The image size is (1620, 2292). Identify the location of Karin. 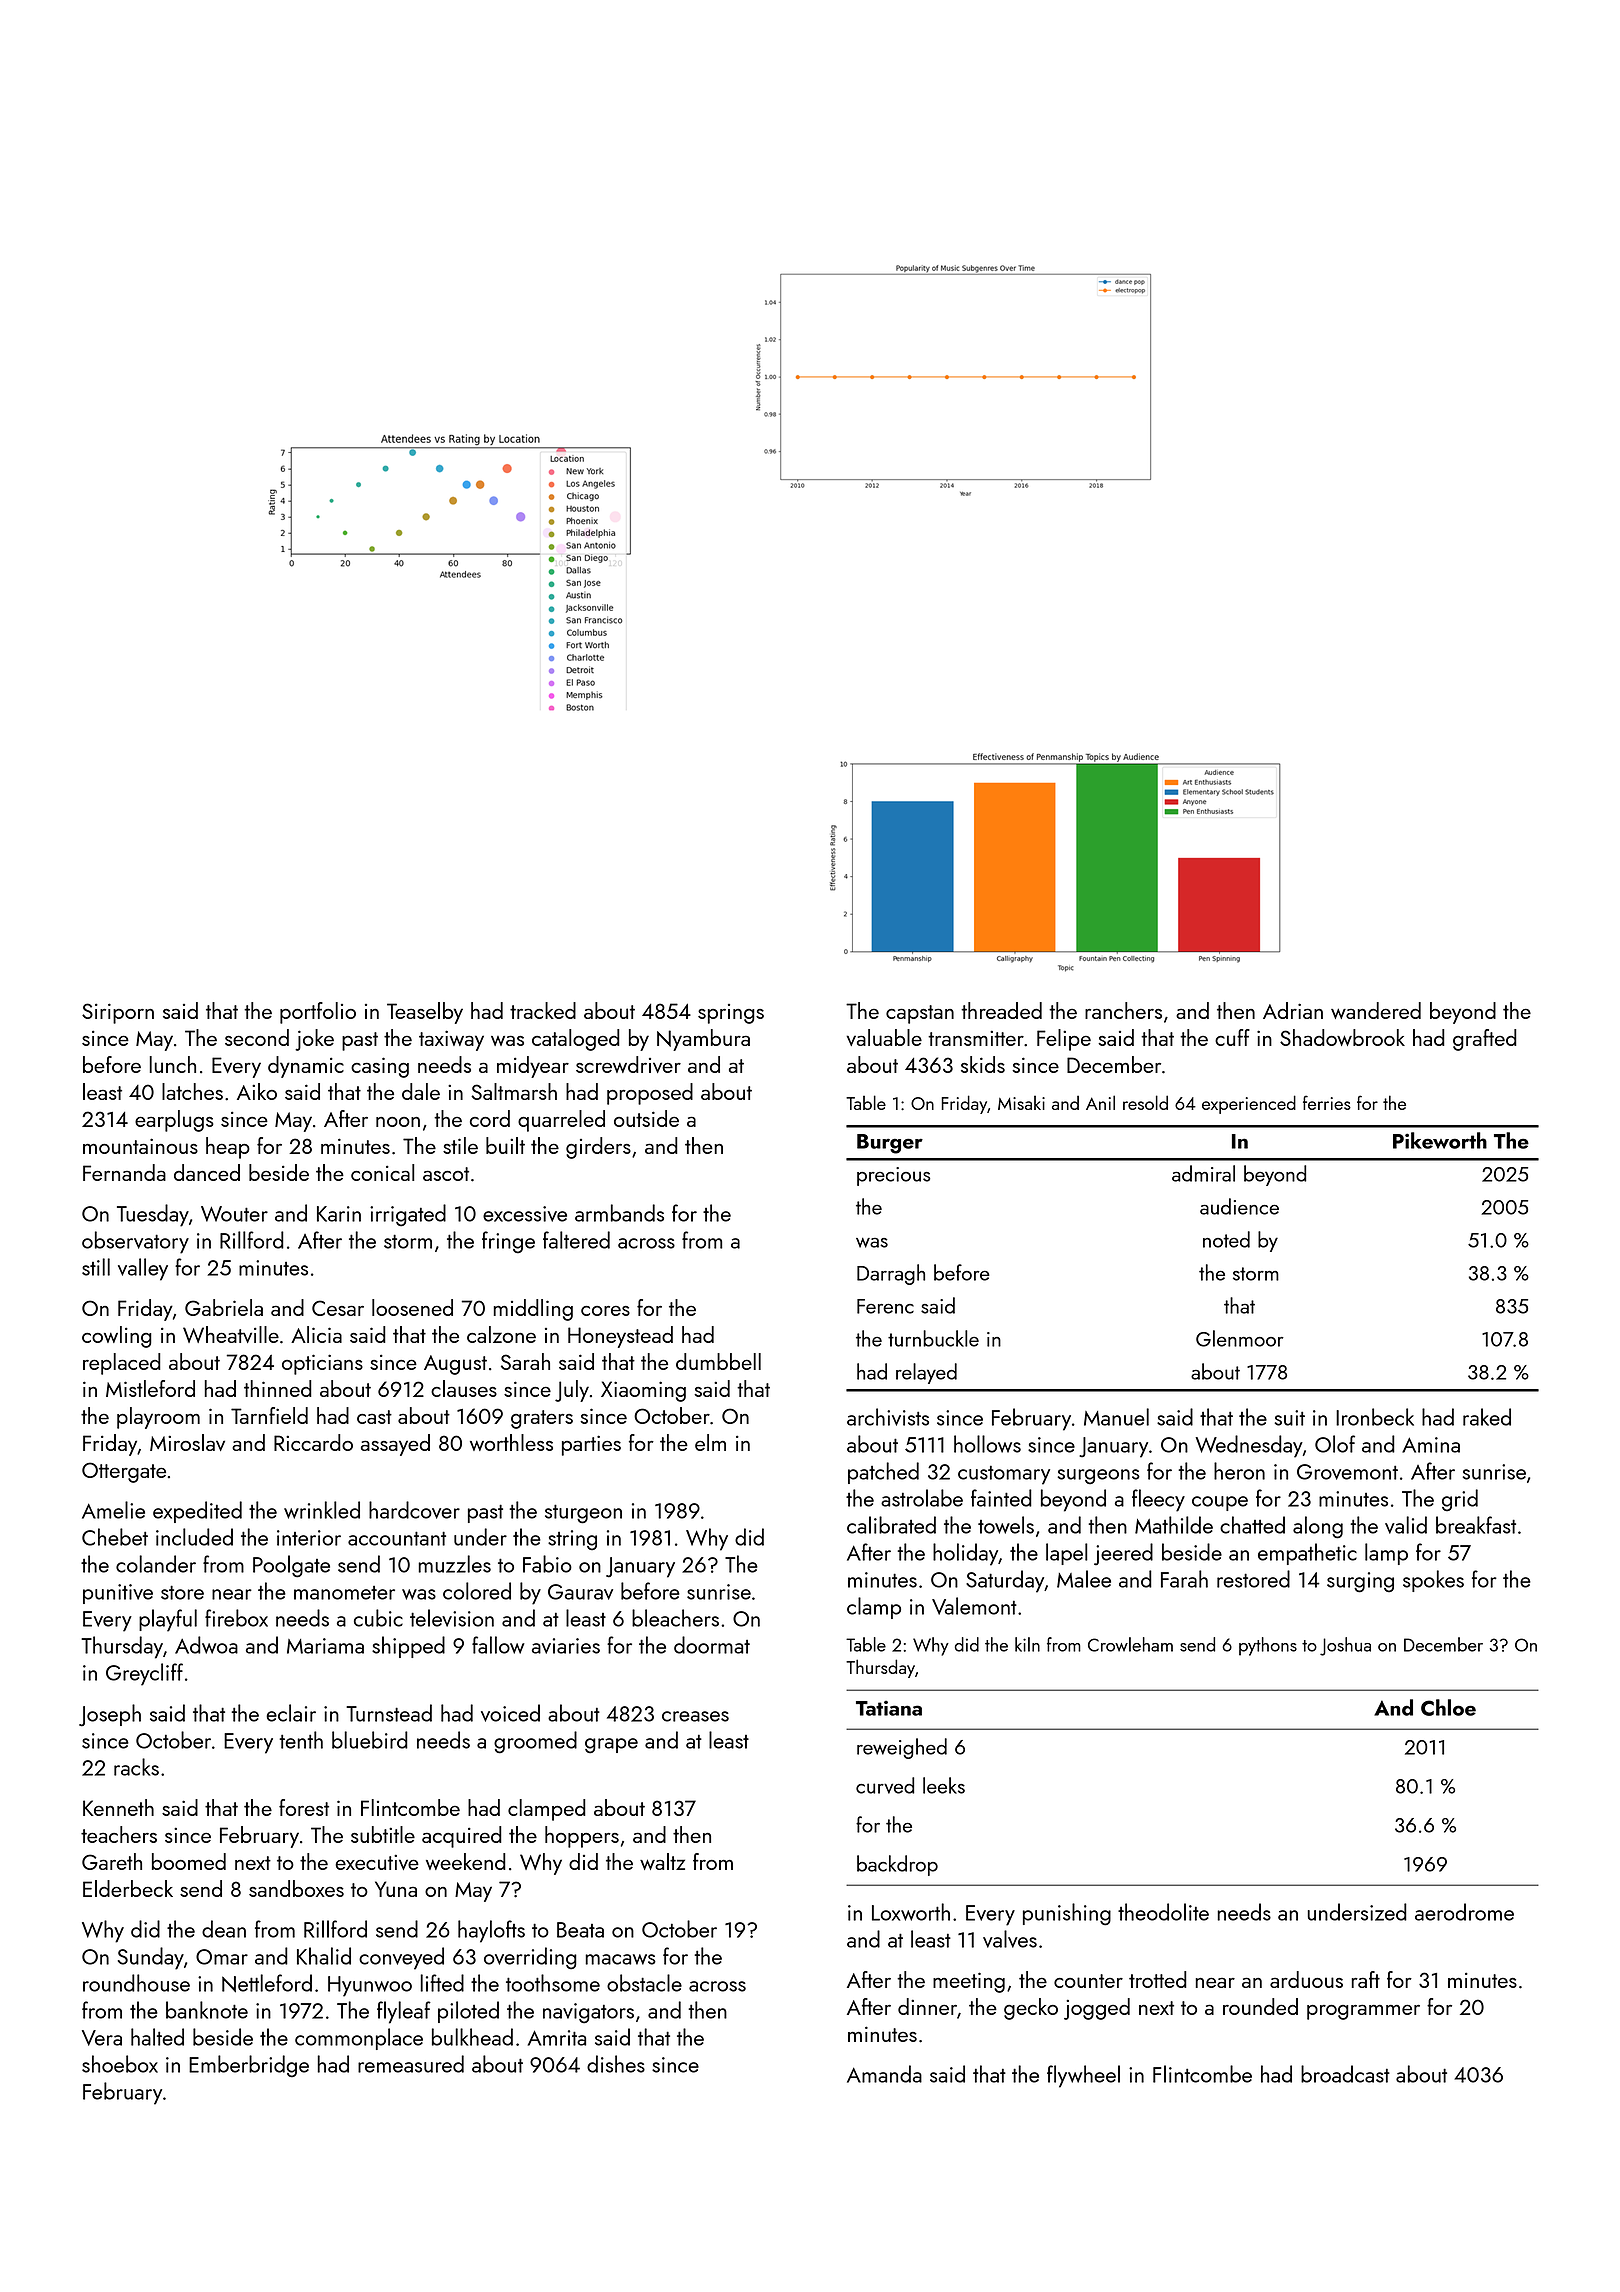
(339, 1214).
